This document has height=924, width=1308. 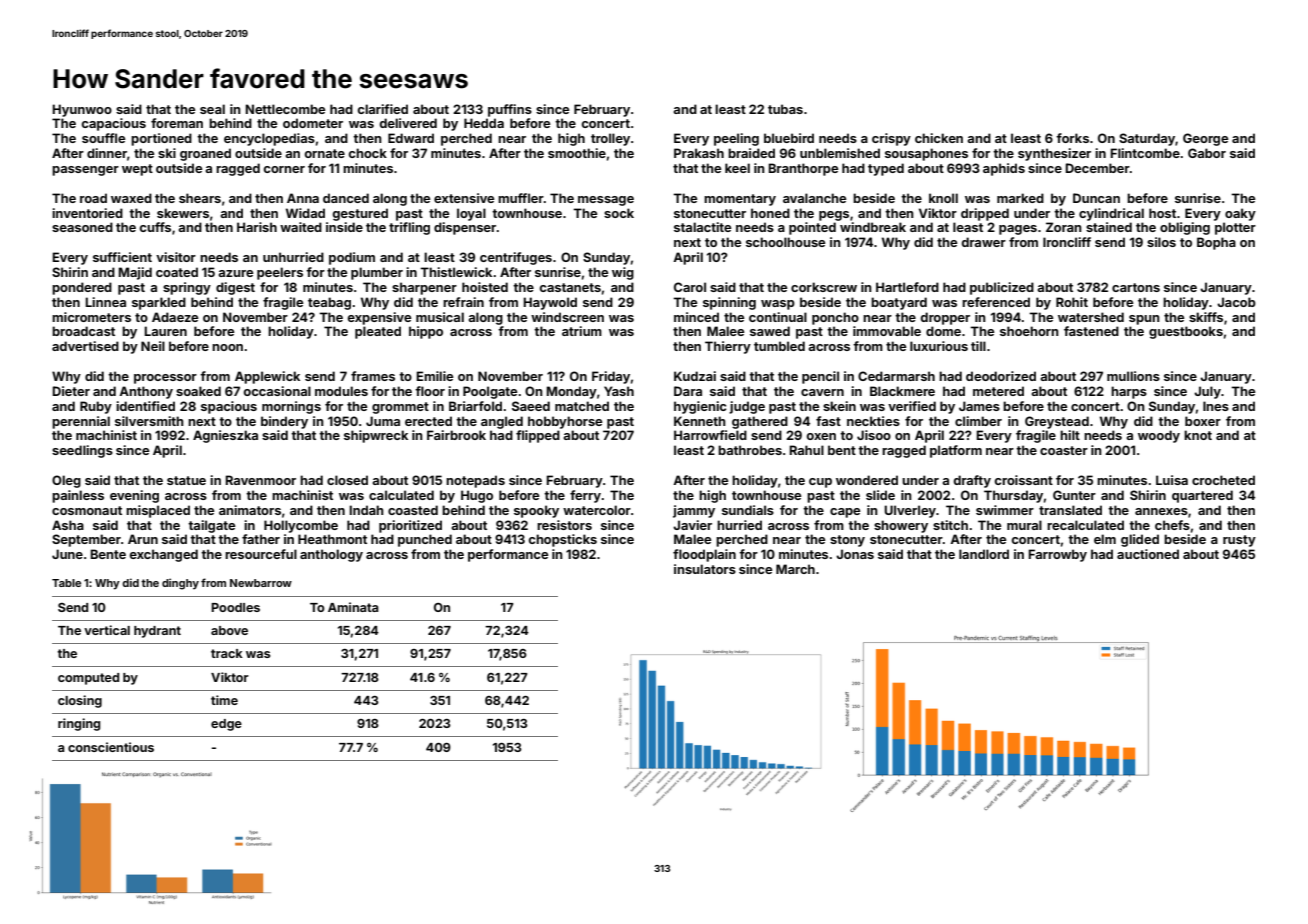 What do you see at coordinates (137, 170) in the document?
I see `wept` at bounding box center [137, 170].
